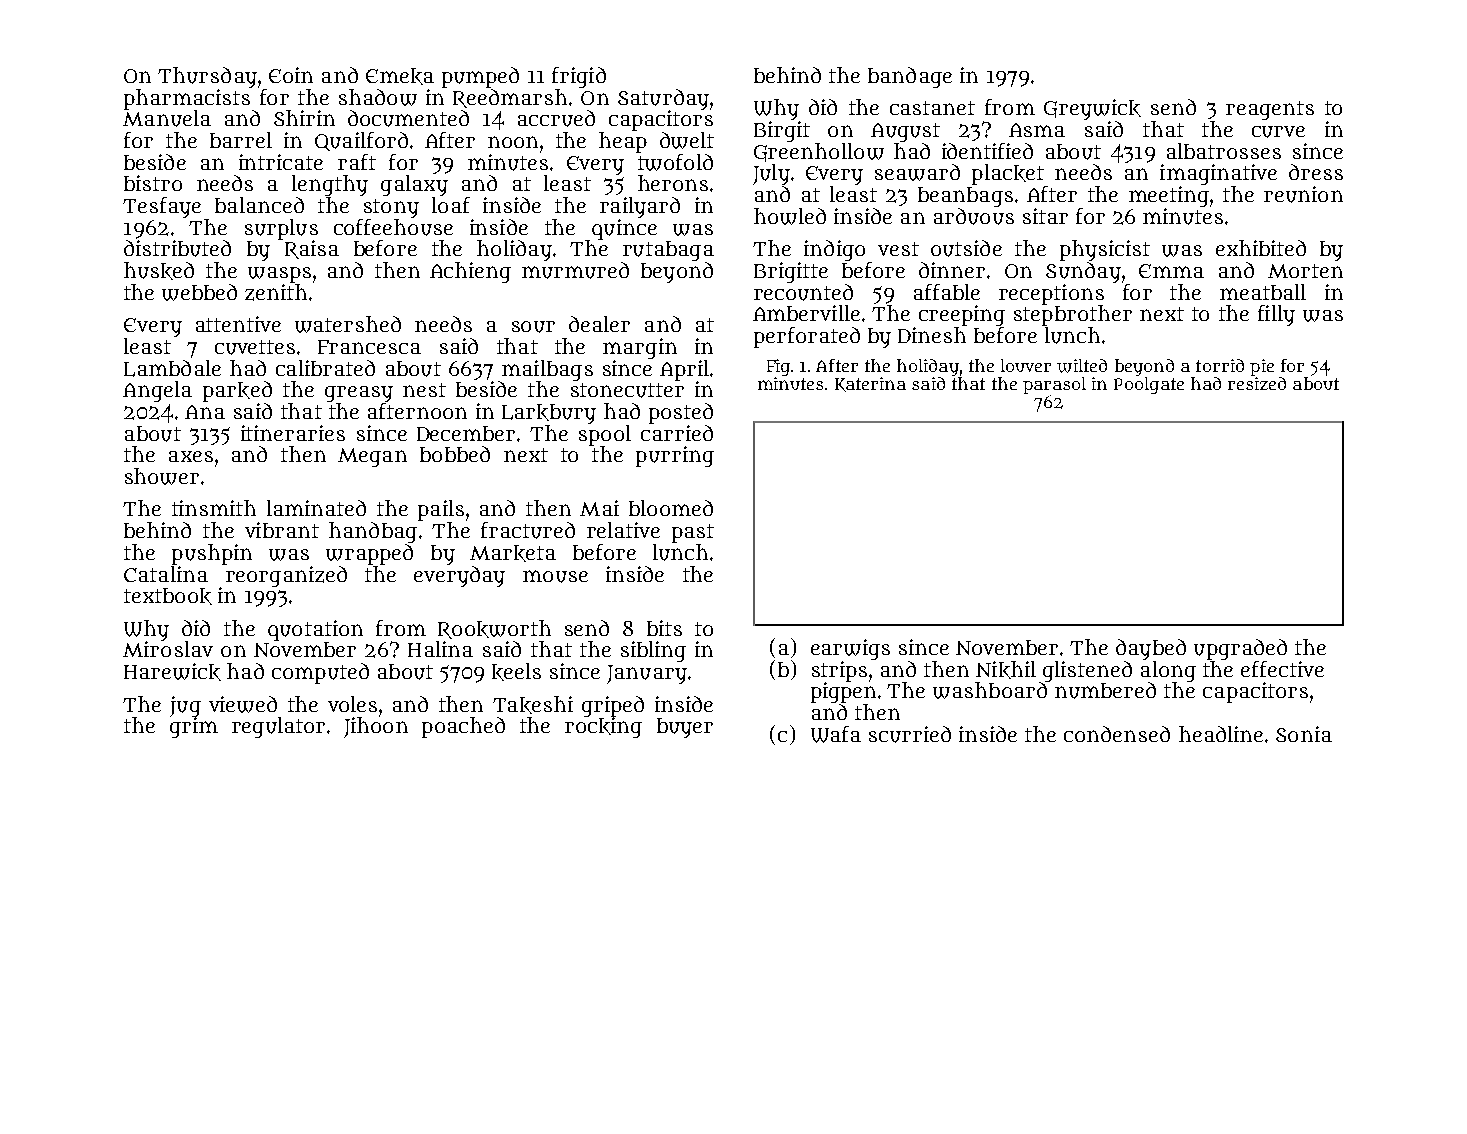  Describe the element at coordinates (1054, 385) in the screenshot. I see `parasol` at that location.
